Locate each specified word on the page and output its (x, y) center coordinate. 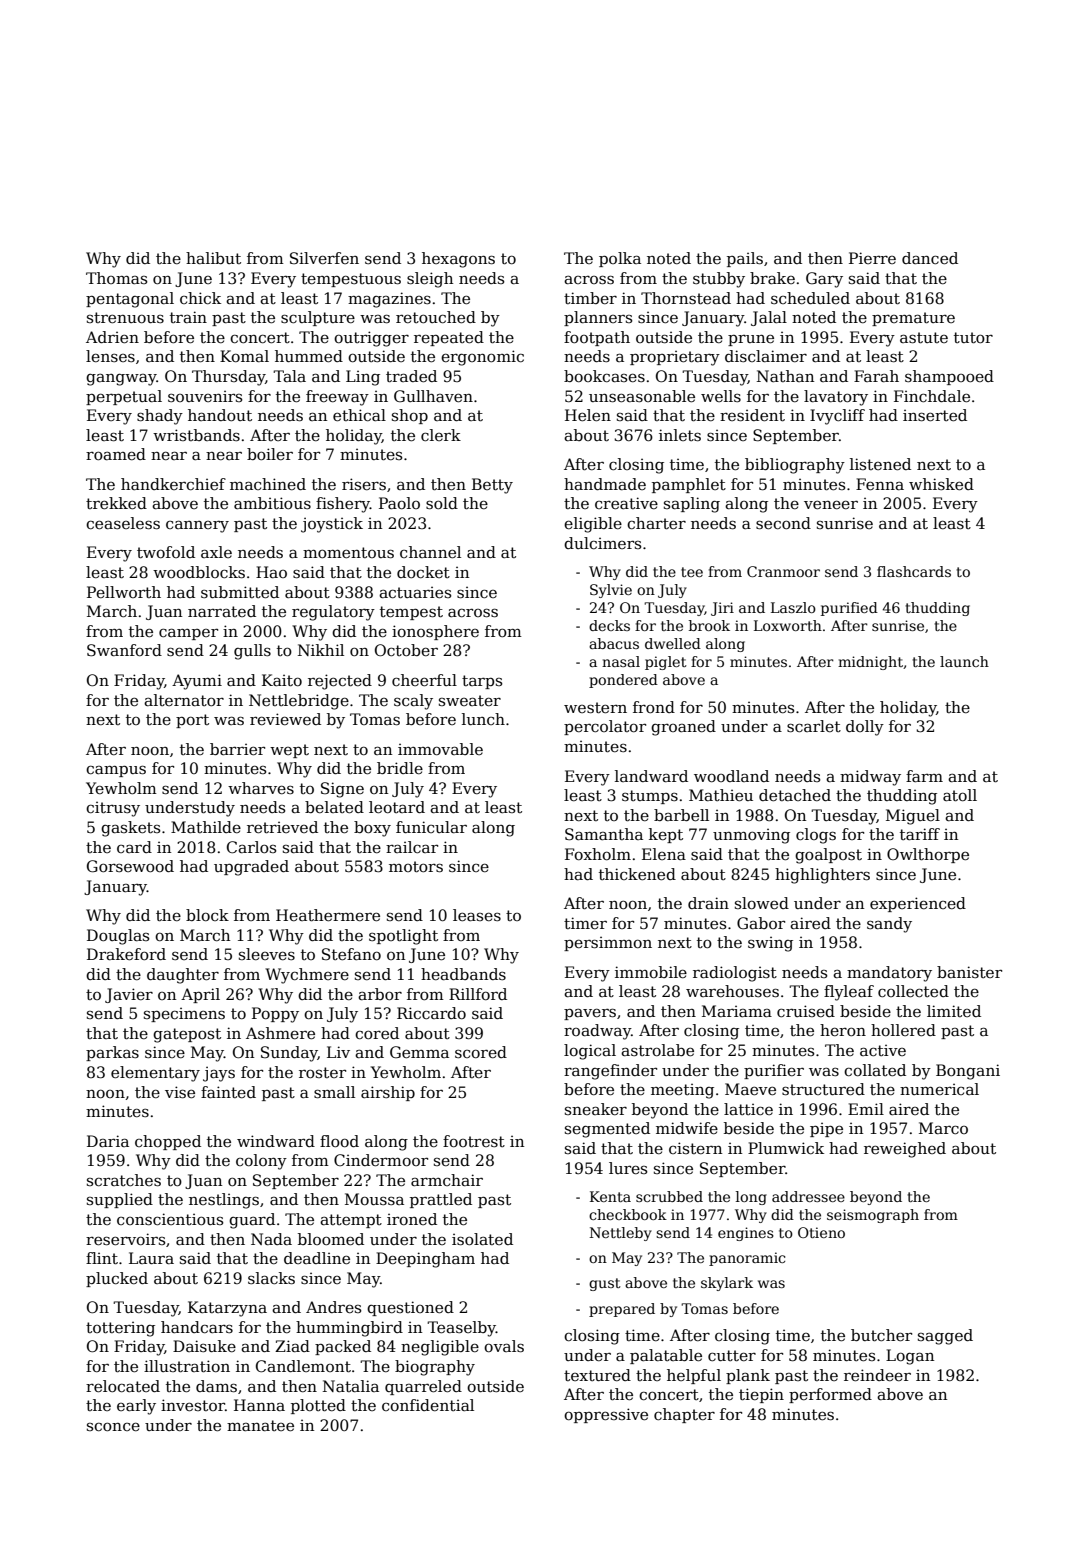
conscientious (170, 1219)
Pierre (872, 258)
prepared (622, 1310)
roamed (116, 454)
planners (598, 318)
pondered (623, 681)
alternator (184, 700)
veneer (831, 505)
